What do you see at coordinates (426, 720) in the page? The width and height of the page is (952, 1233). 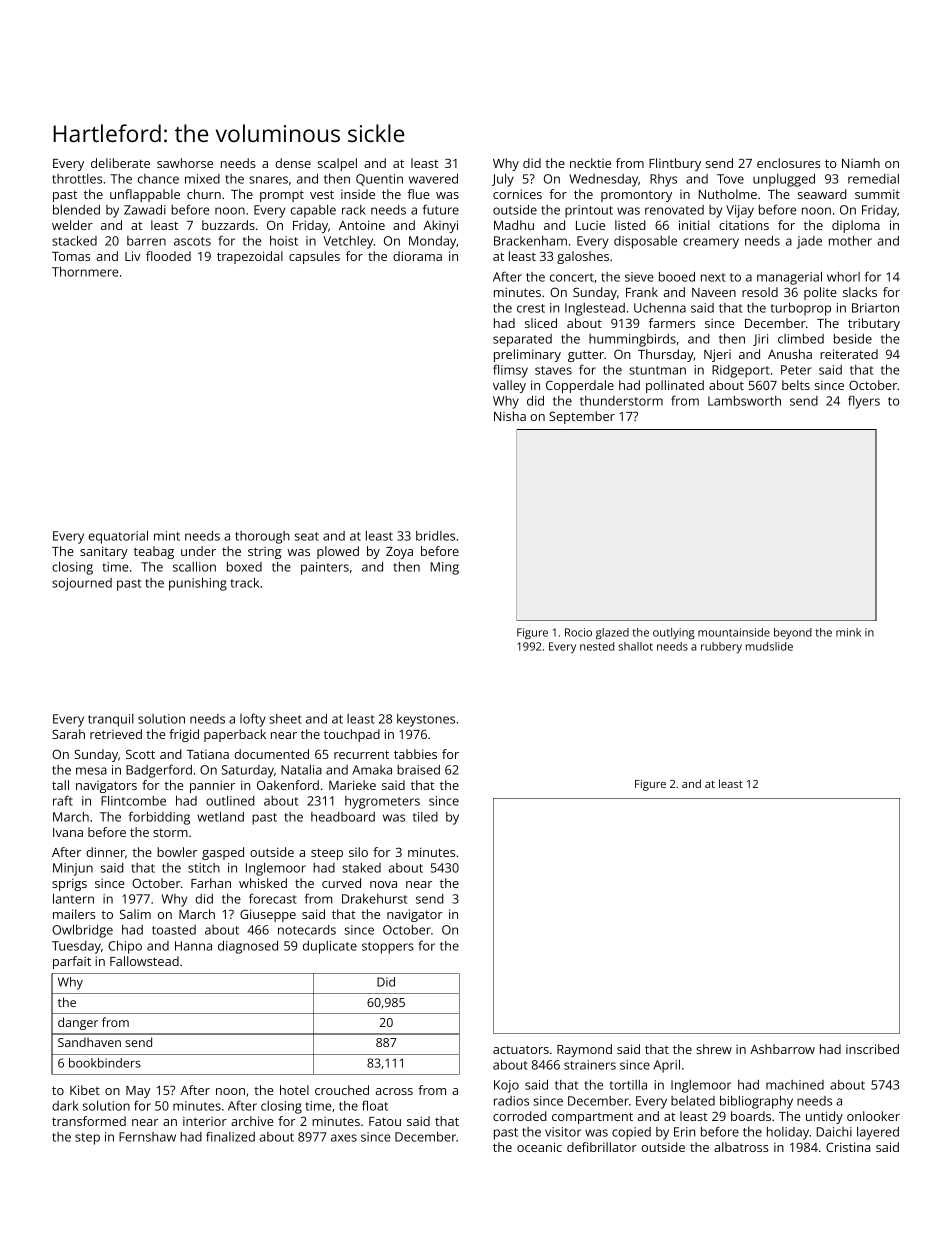 I see `keystones` at bounding box center [426, 720].
